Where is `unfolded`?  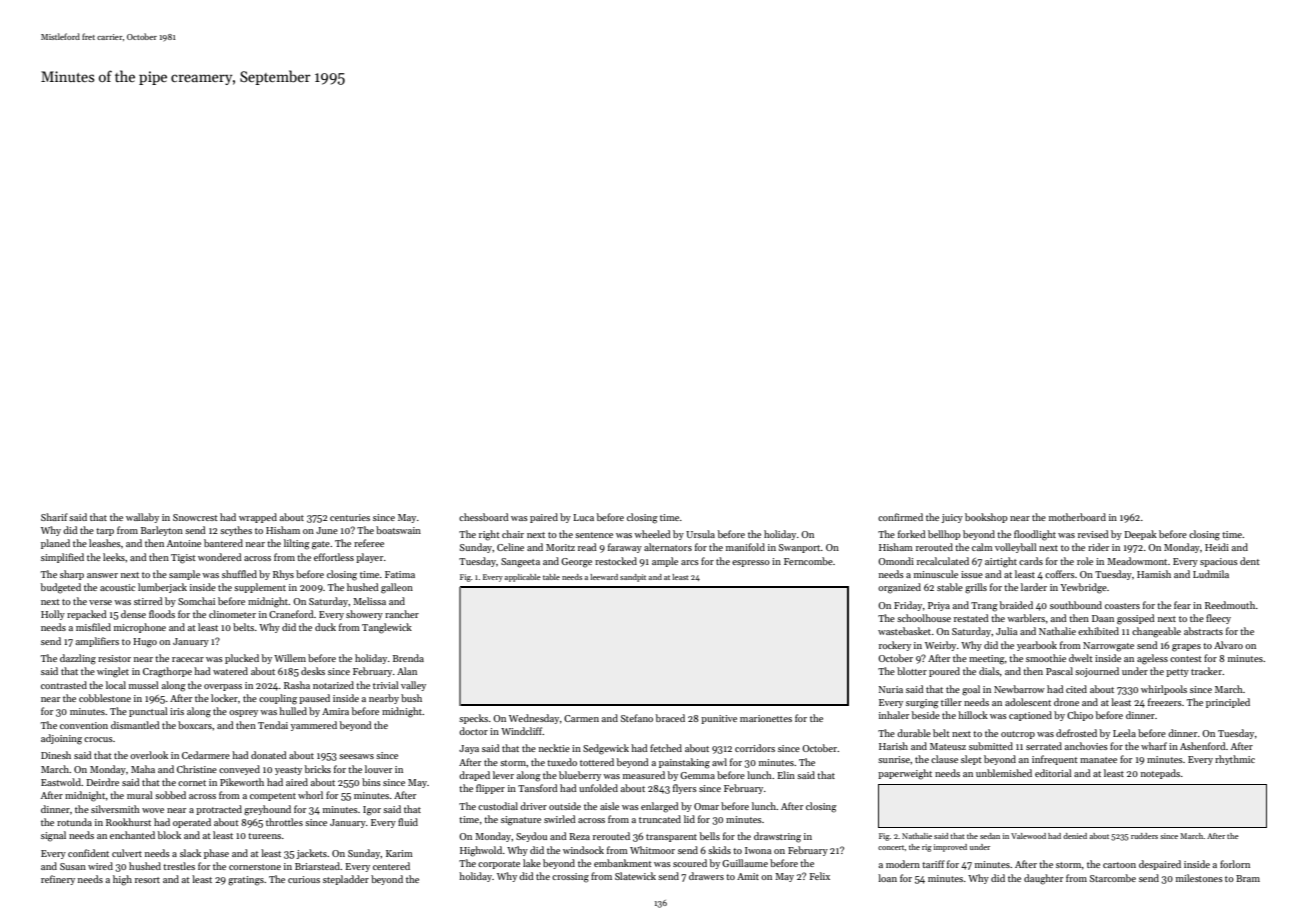 unfolded is located at coordinates (598, 788).
